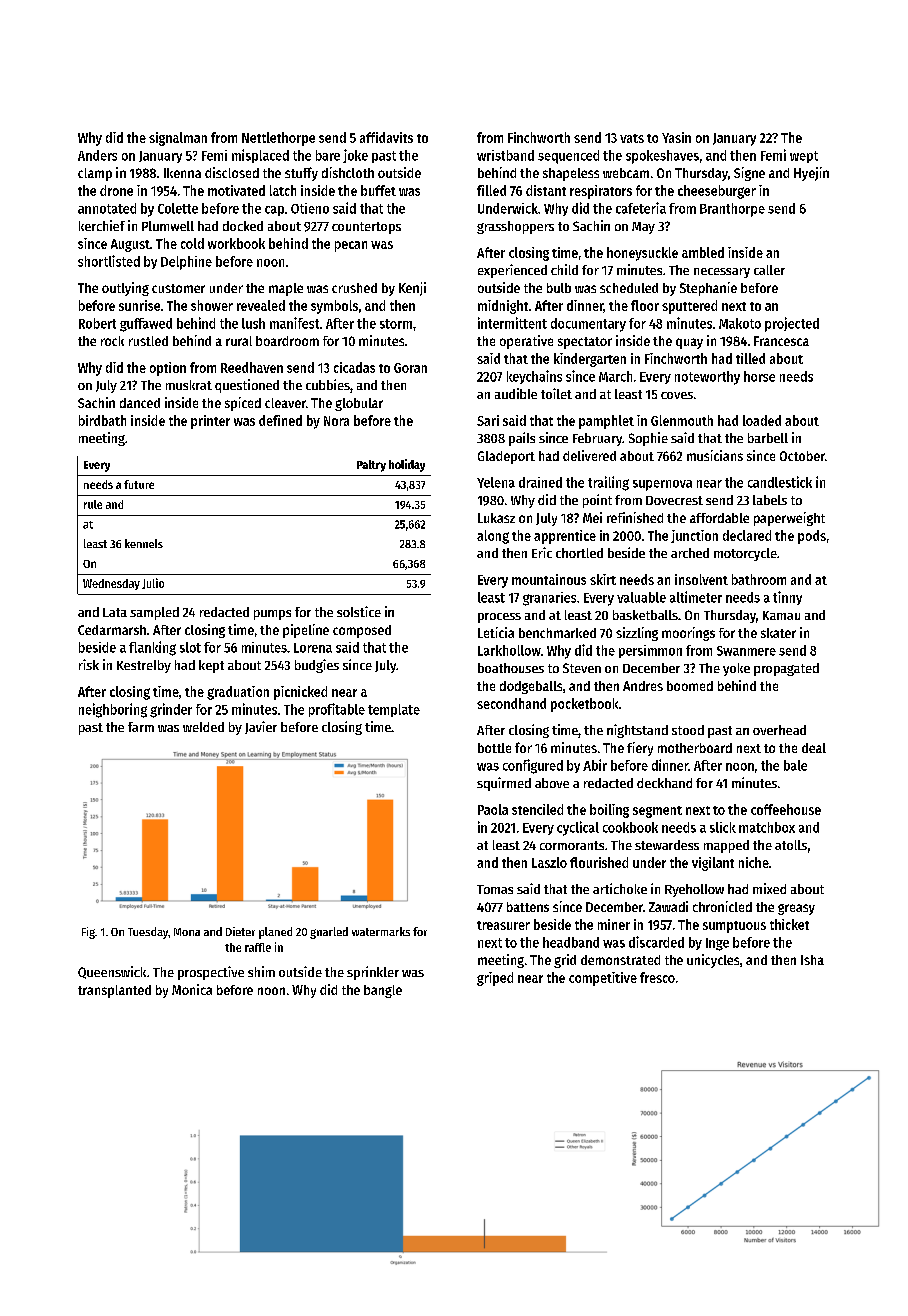 The width and height of the screenshot is (908, 1316). I want to click on Yasin, so click(676, 137).
